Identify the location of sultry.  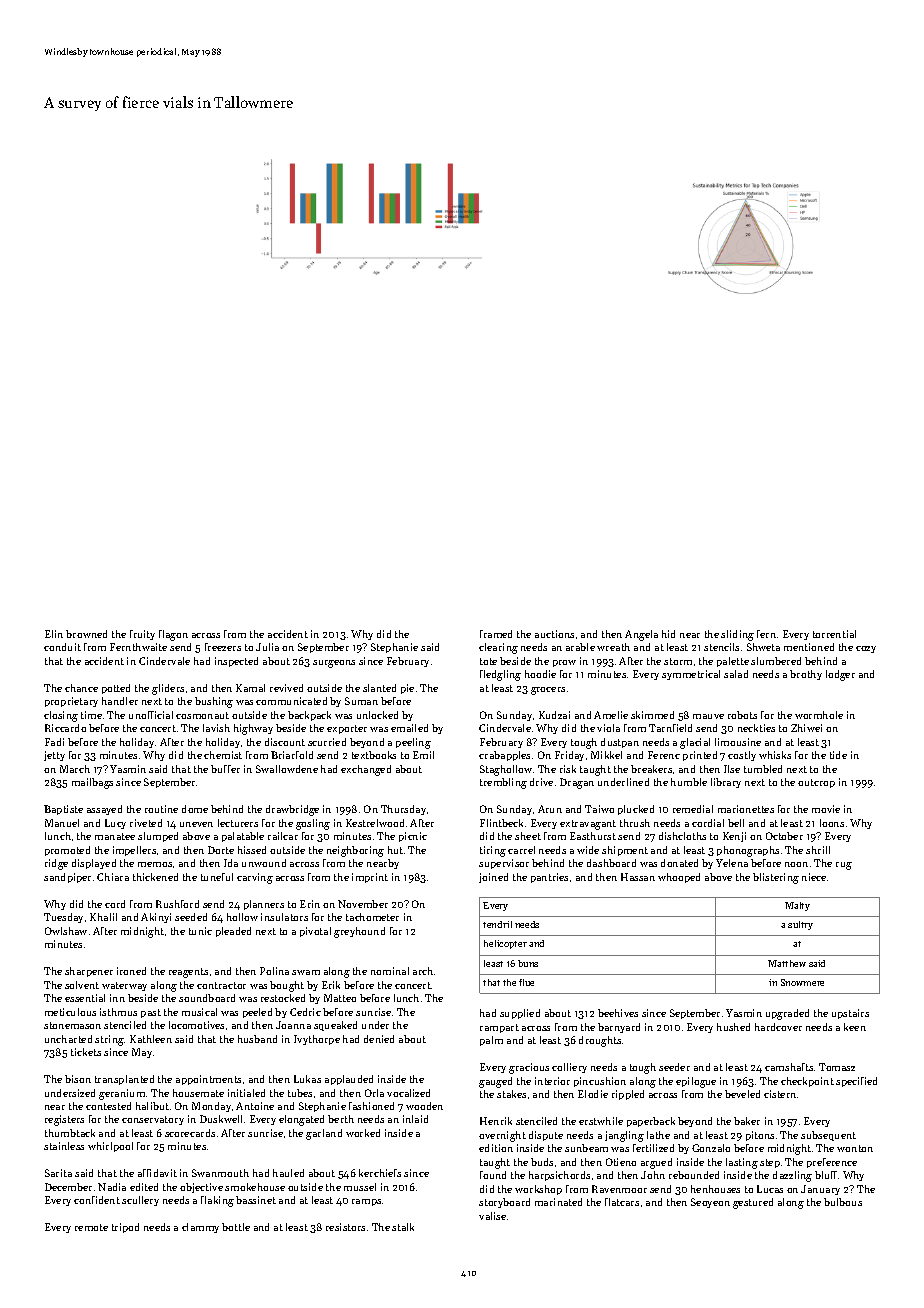
(800, 925).
